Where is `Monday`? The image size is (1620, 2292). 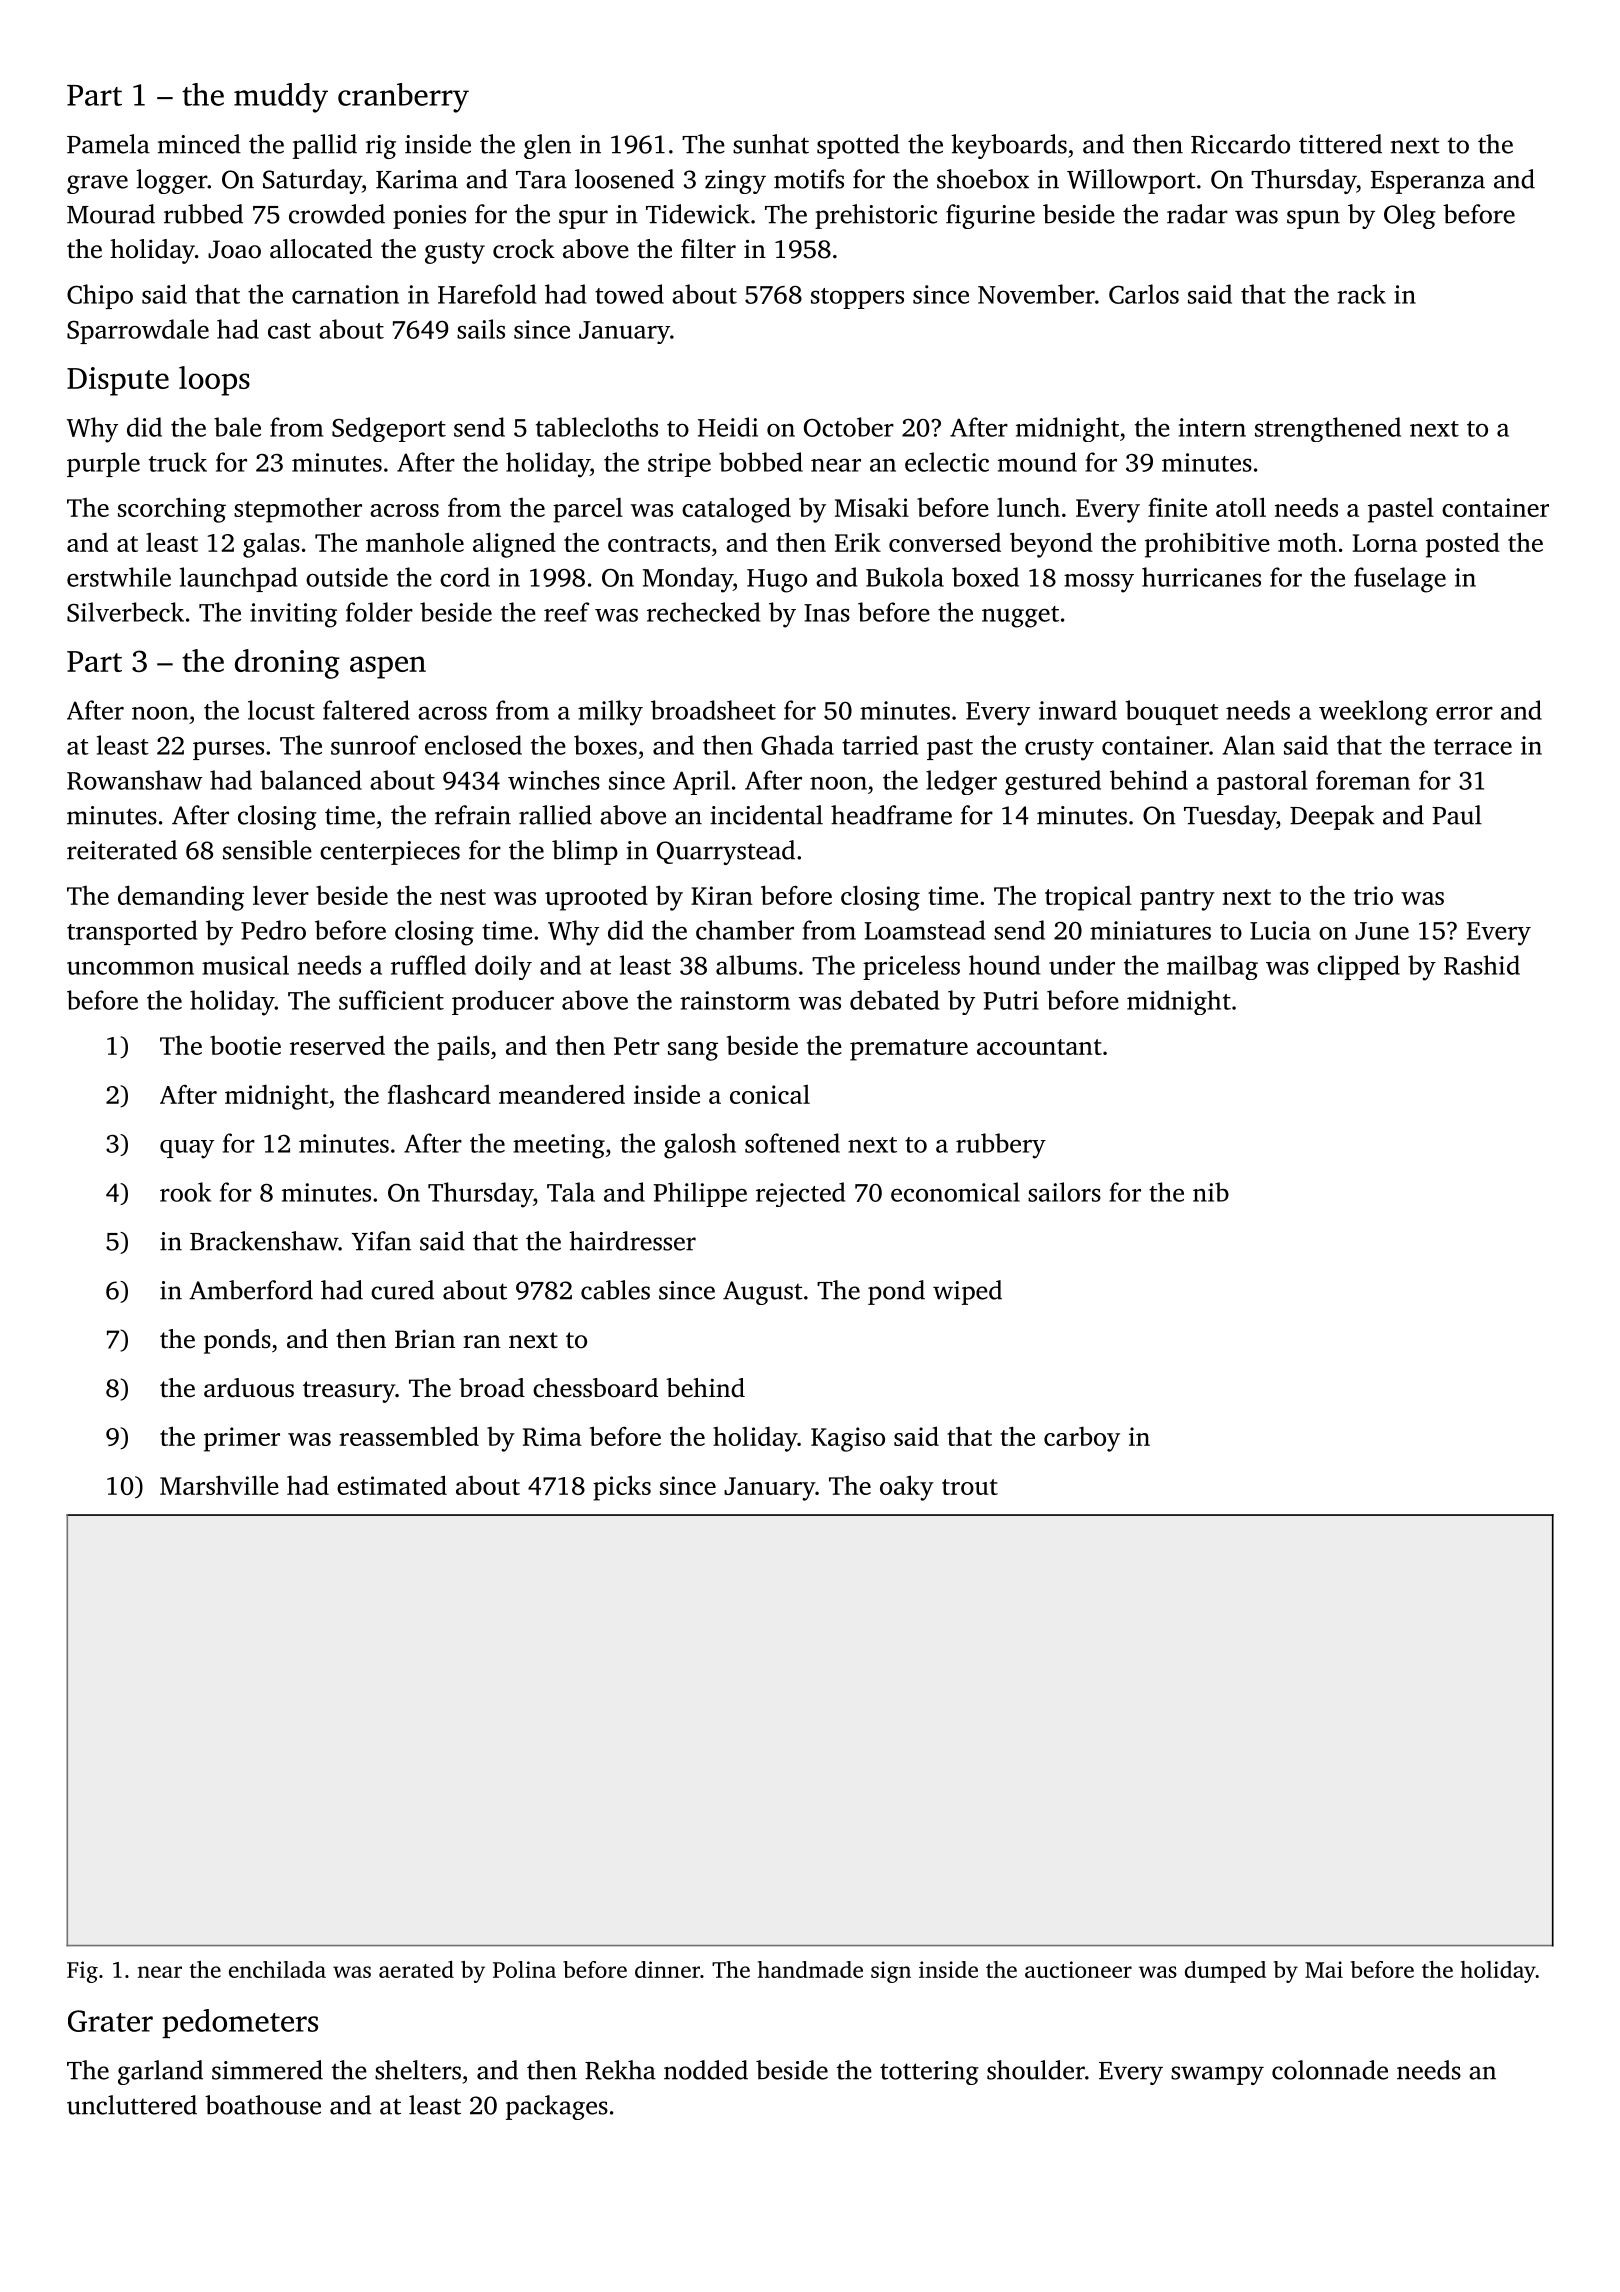 Monday is located at coordinates (688, 580).
